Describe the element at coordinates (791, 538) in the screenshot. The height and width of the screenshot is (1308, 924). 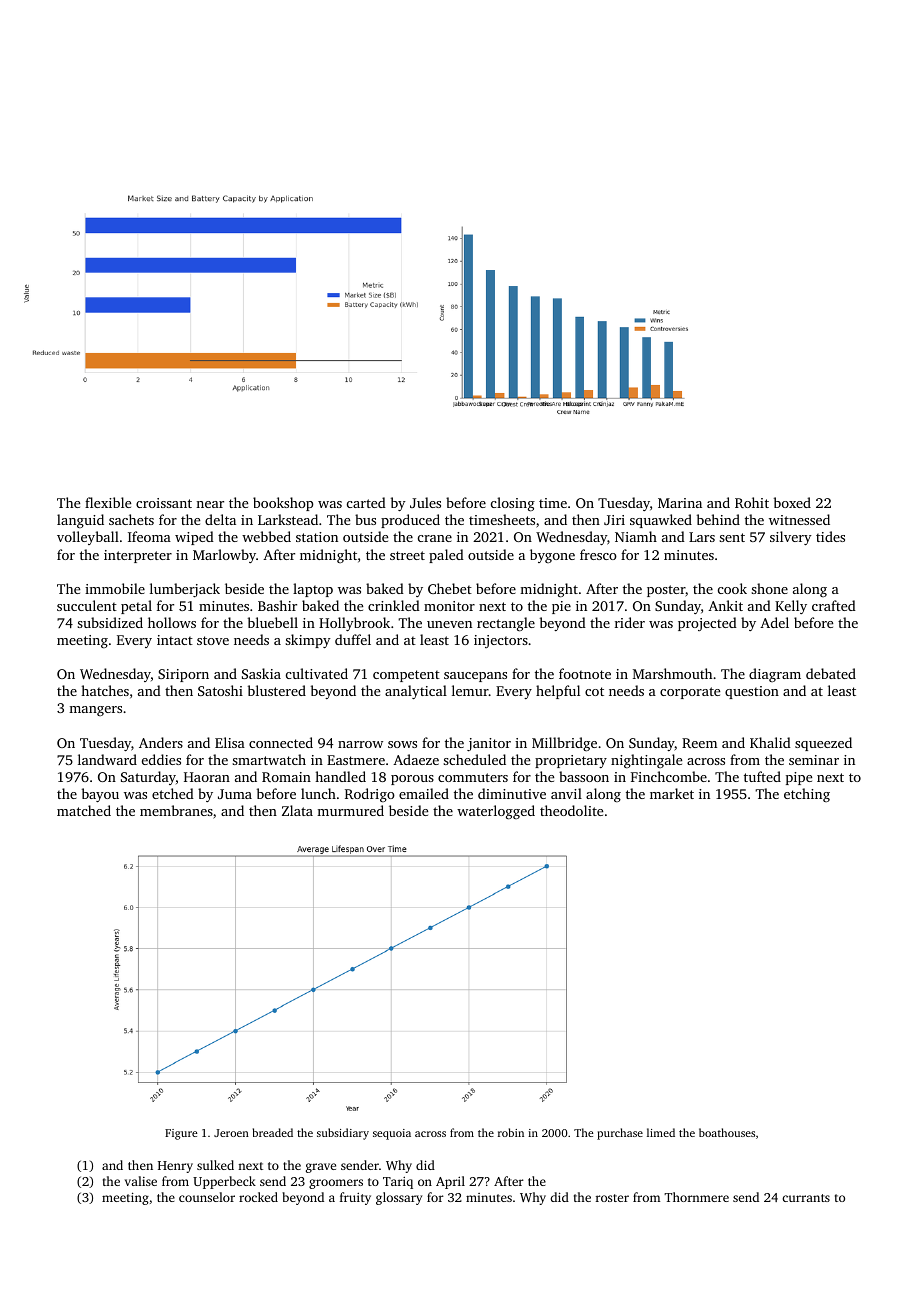
I see `silvery` at that location.
